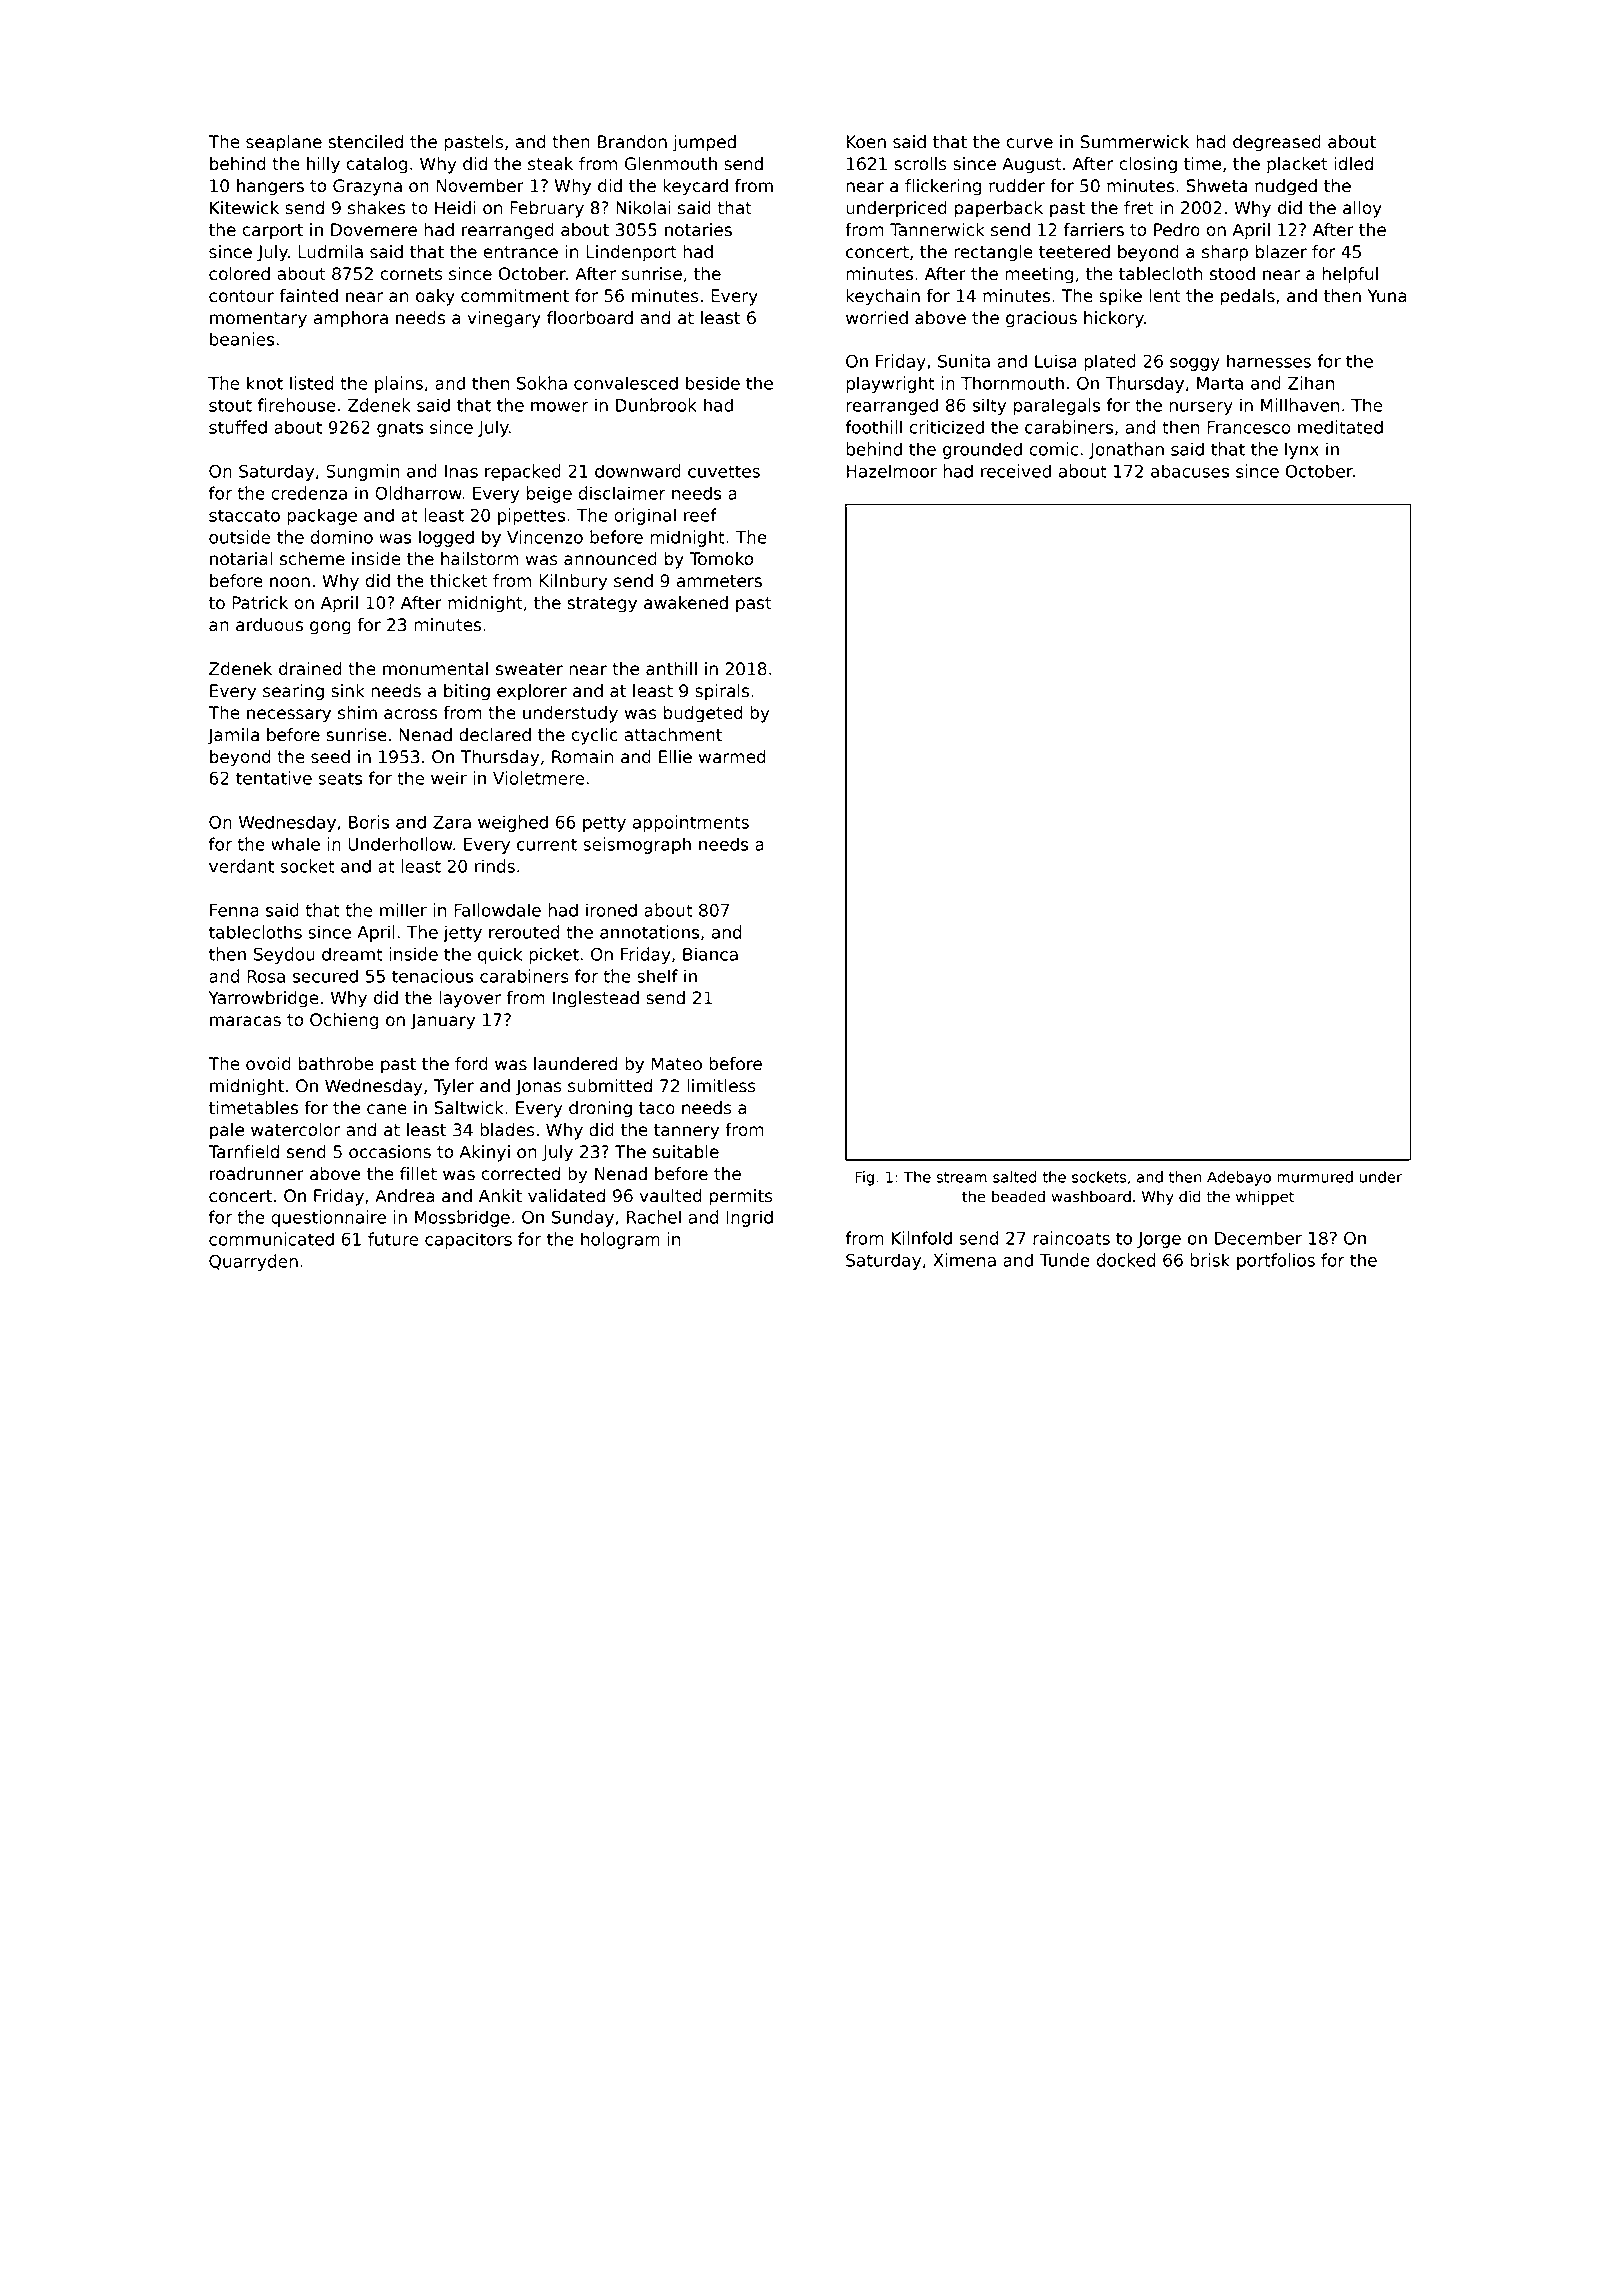  I want to click on listed, so click(312, 383).
